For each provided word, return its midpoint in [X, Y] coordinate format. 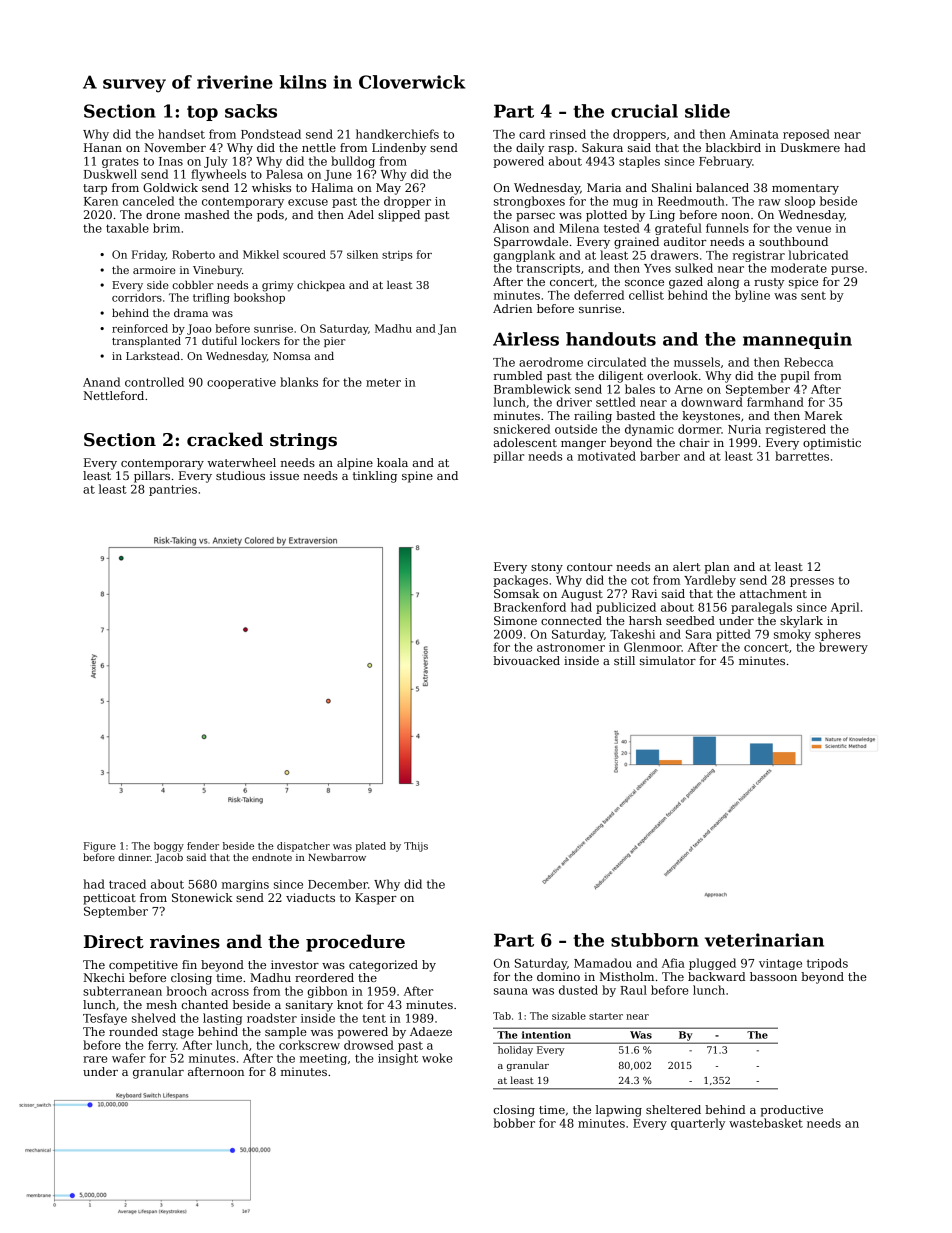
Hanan [103, 147]
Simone [515, 620]
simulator [668, 660]
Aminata [754, 134]
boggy [169, 847]
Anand [101, 382]
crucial [644, 111]
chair [695, 442]
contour [590, 567]
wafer [129, 1058]
